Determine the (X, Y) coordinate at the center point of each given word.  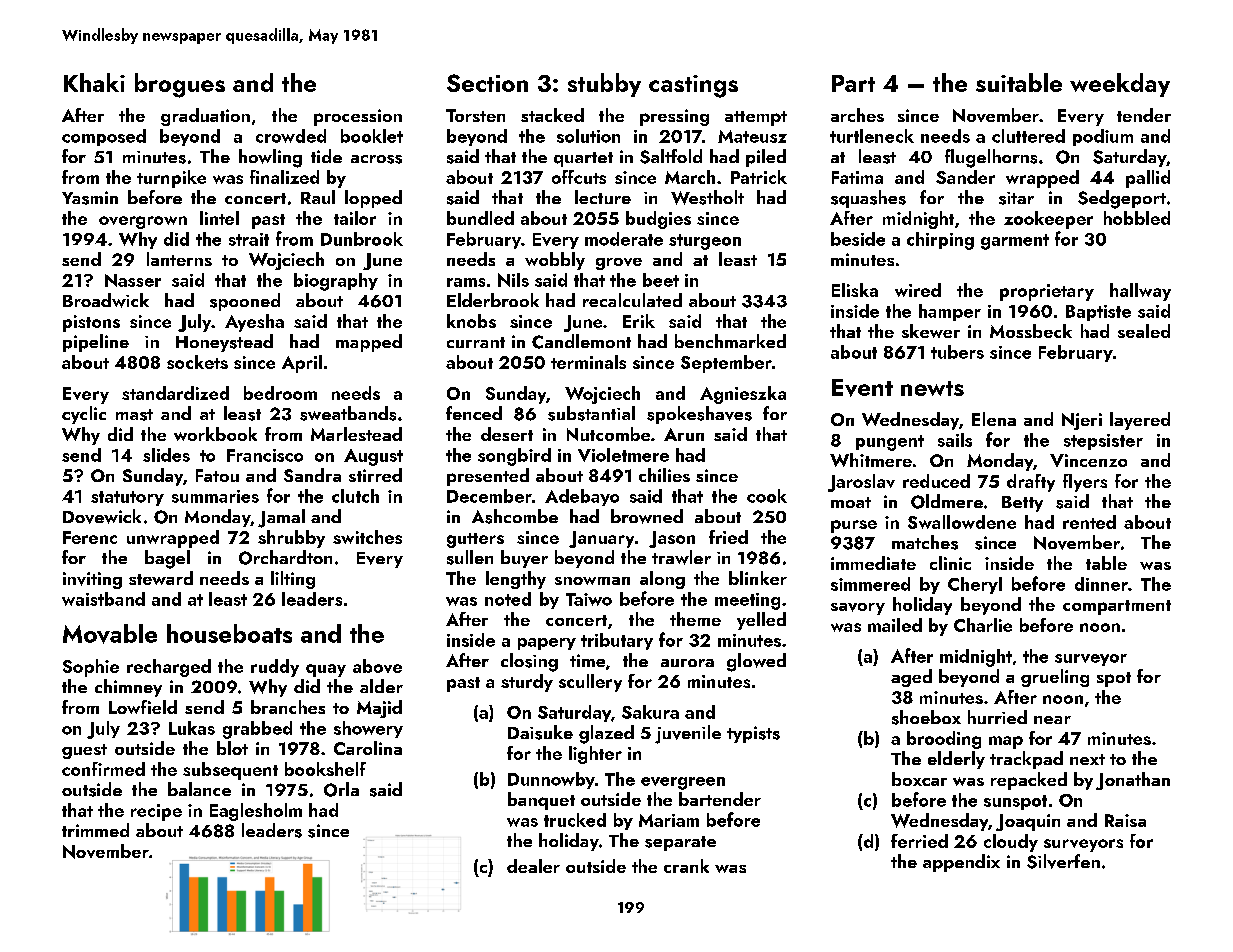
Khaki (94, 82)
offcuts (579, 177)
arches (857, 115)
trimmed (95, 830)
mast (134, 415)
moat (851, 502)
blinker (758, 578)
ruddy (275, 668)
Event (862, 388)
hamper (950, 312)
